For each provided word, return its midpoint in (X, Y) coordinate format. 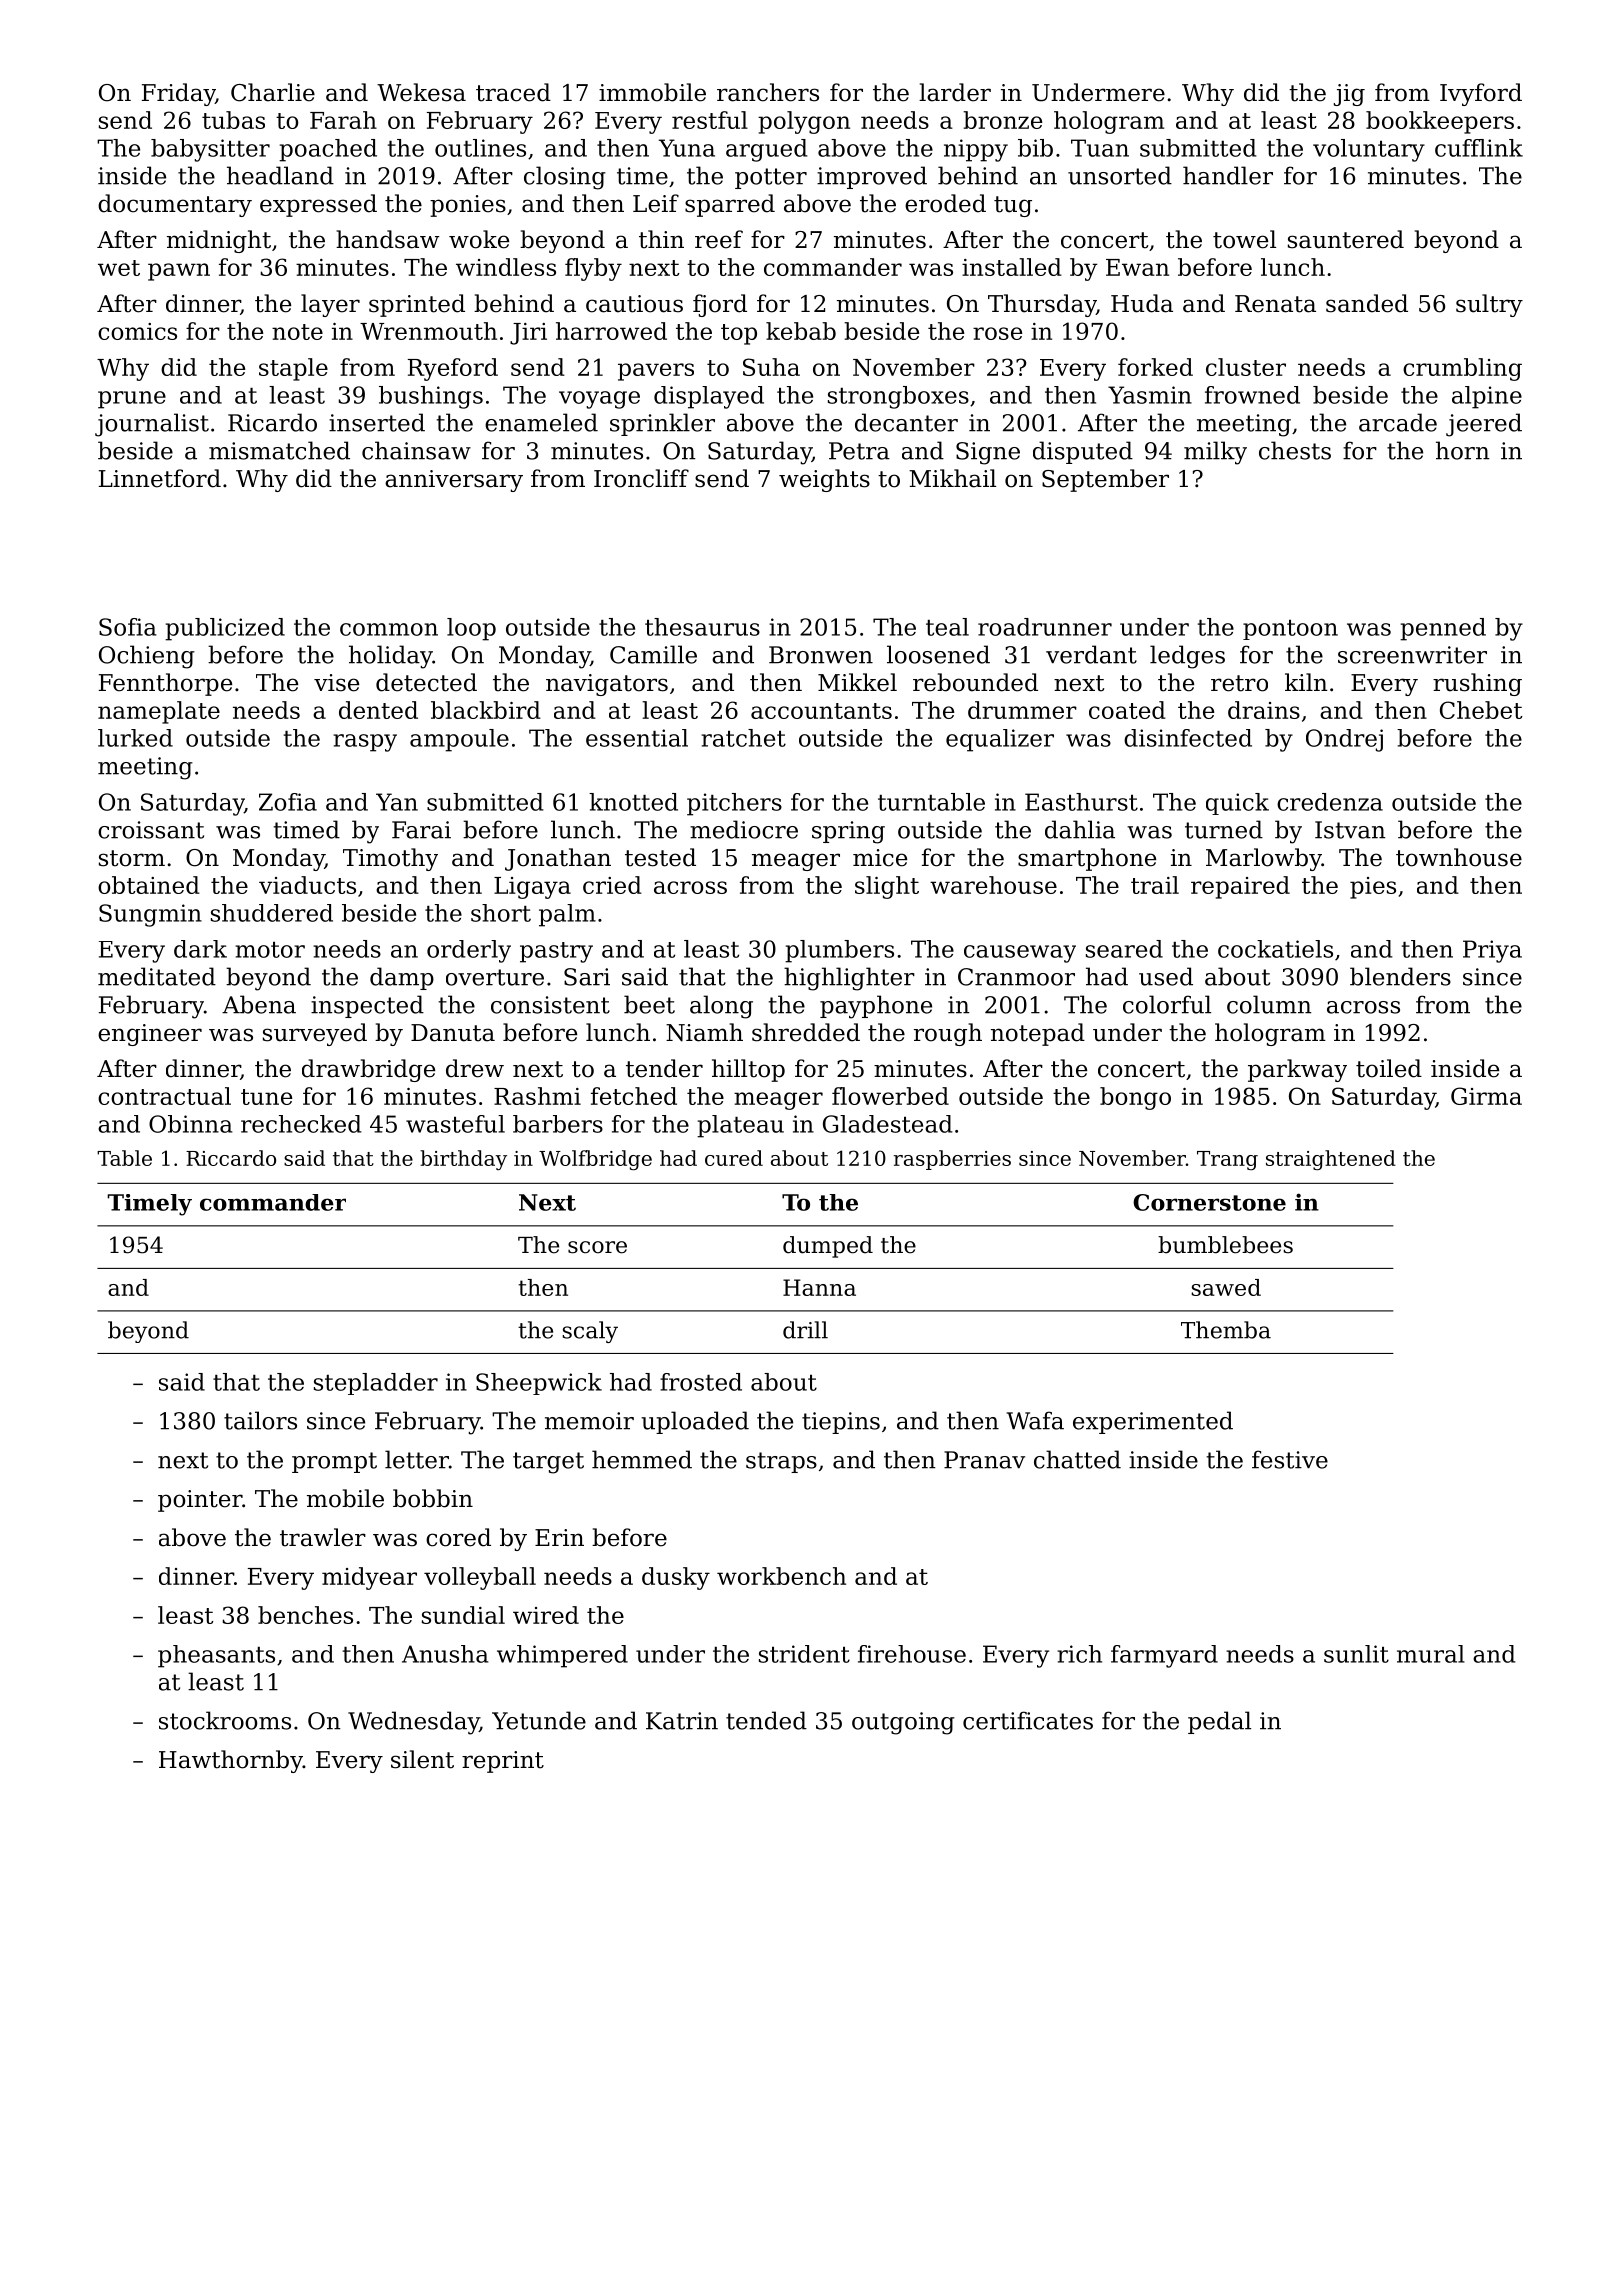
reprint (503, 1762)
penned (1443, 629)
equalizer (1000, 740)
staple (293, 369)
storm (132, 858)
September (1105, 480)
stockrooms (225, 1720)
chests (1295, 450)
